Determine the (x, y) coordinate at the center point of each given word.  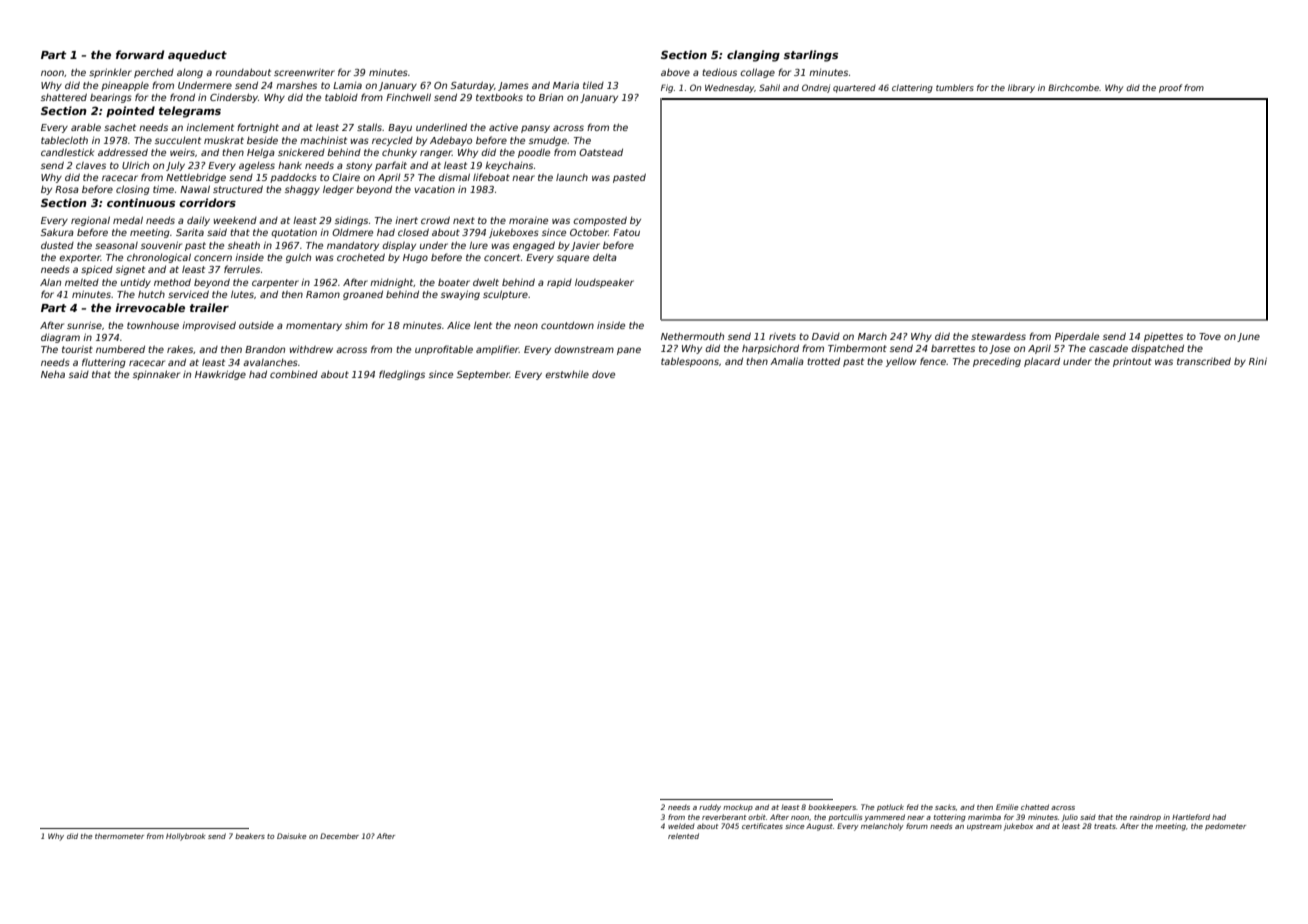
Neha (53, 374)
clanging (753, 56)
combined (294, 374)
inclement (210, 127)
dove (603, 374)
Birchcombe (1073, 87)
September (483, 375)
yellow (901, 362)
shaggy (302, 190)
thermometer (119, 836)
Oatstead (601, 152)
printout (1132, 362)
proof (1170, 88)
